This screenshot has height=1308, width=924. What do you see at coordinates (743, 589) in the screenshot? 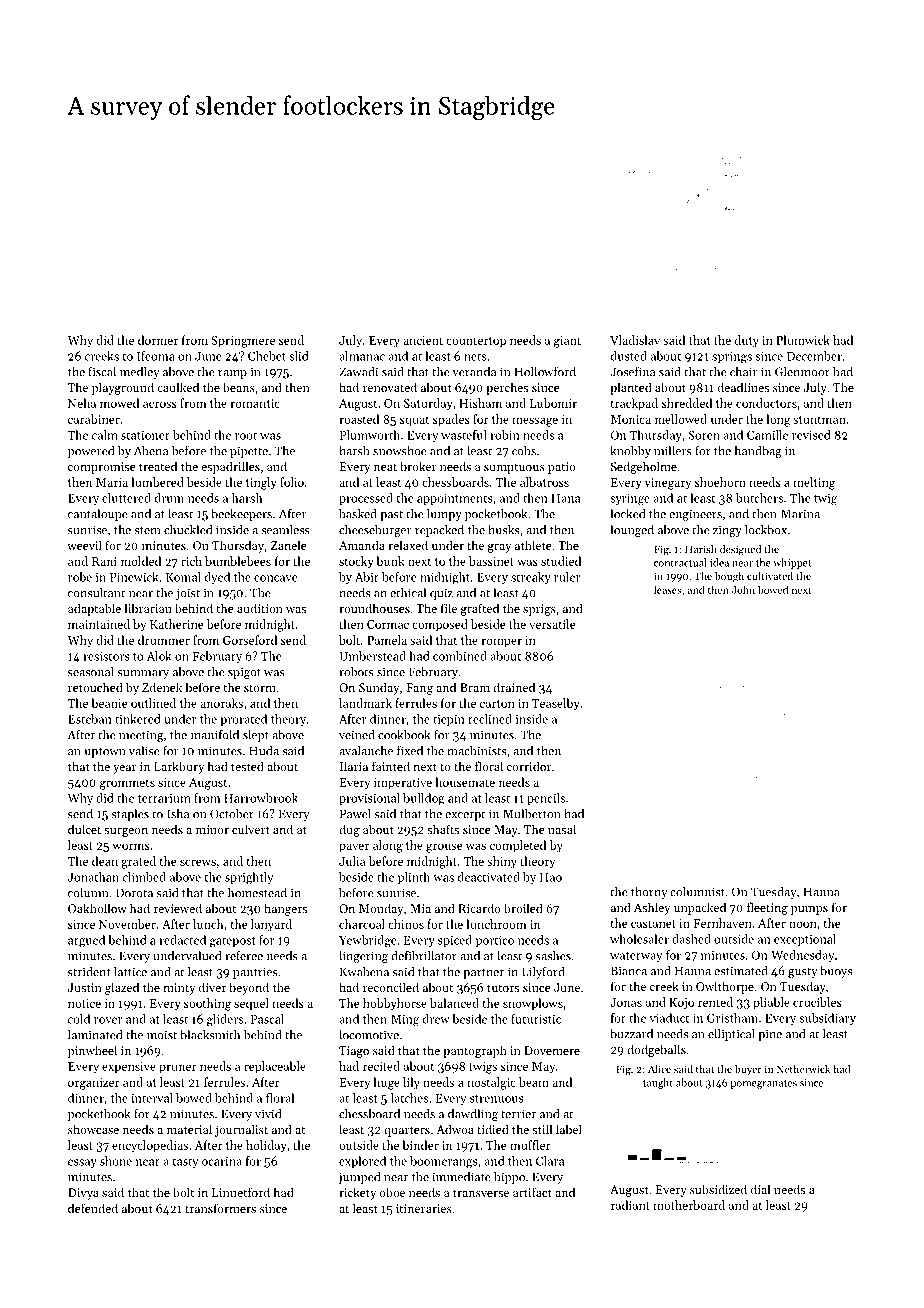
I see `John` at bounding box center [743, 589].
